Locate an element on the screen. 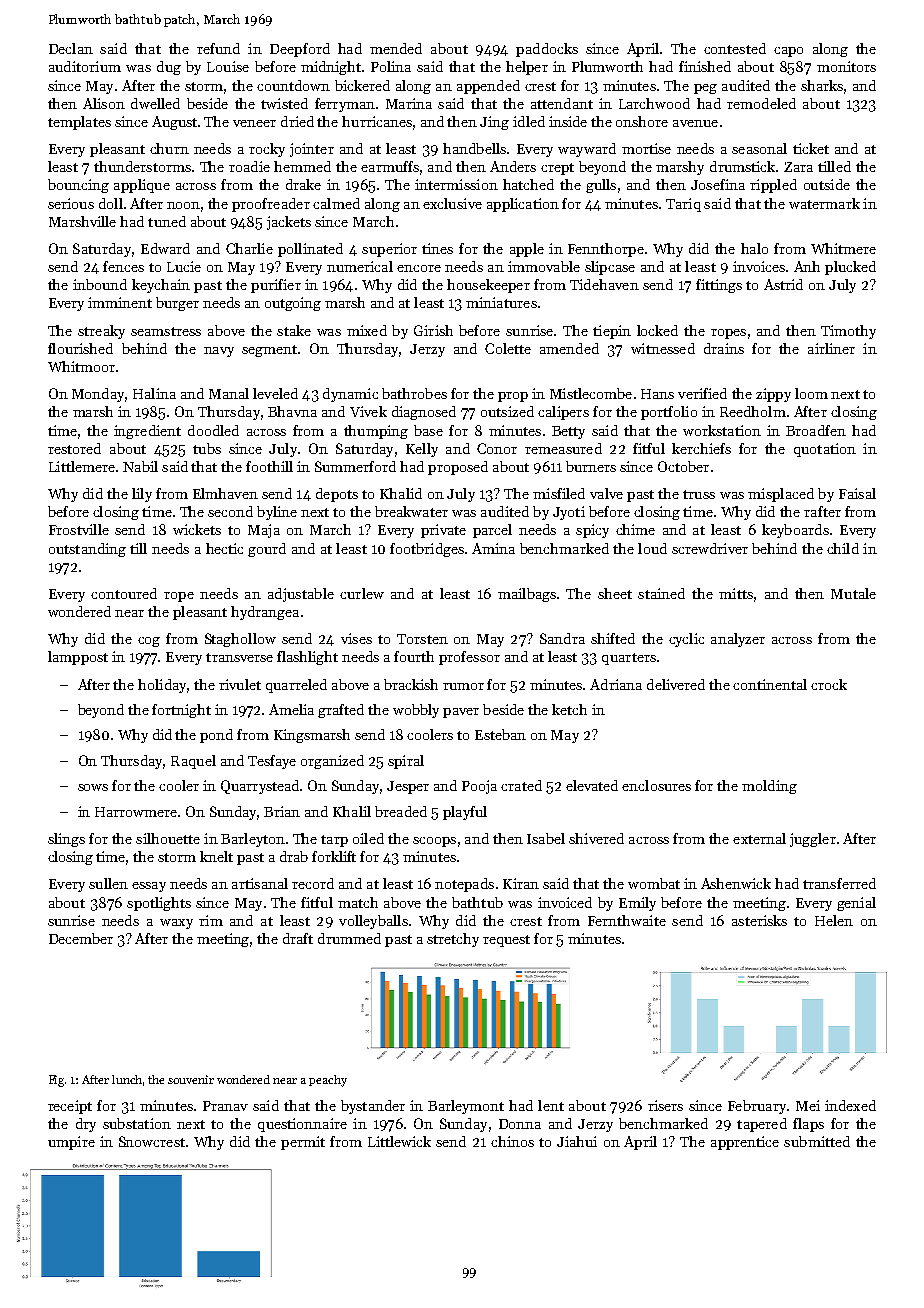 Image resolution: width=924 pixels, height=1308 pixels. Littlewick is located at coordinates (399, 1141).
